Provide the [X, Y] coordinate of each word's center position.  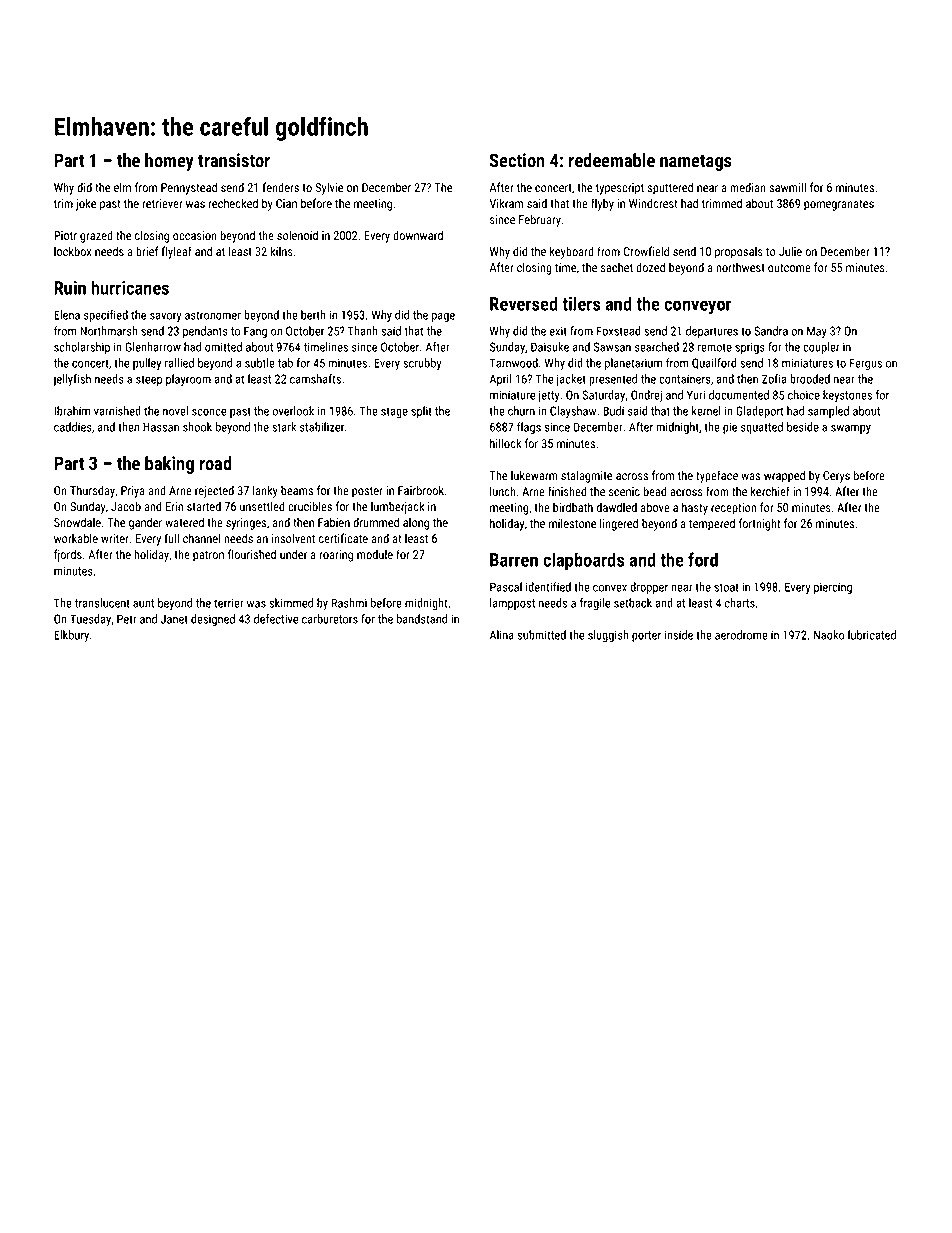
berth [313, 315]
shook [197, 427]
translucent [102, 603]
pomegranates [839, 205]
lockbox [73, 251]
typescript [620, 189]
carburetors [330, 619]
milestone [572, 523]
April [501, 380]
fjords [68, 555]
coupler [821, 348]
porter [646, 636]
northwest [740, 267]
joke [86, 204]
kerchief [770, 491]
